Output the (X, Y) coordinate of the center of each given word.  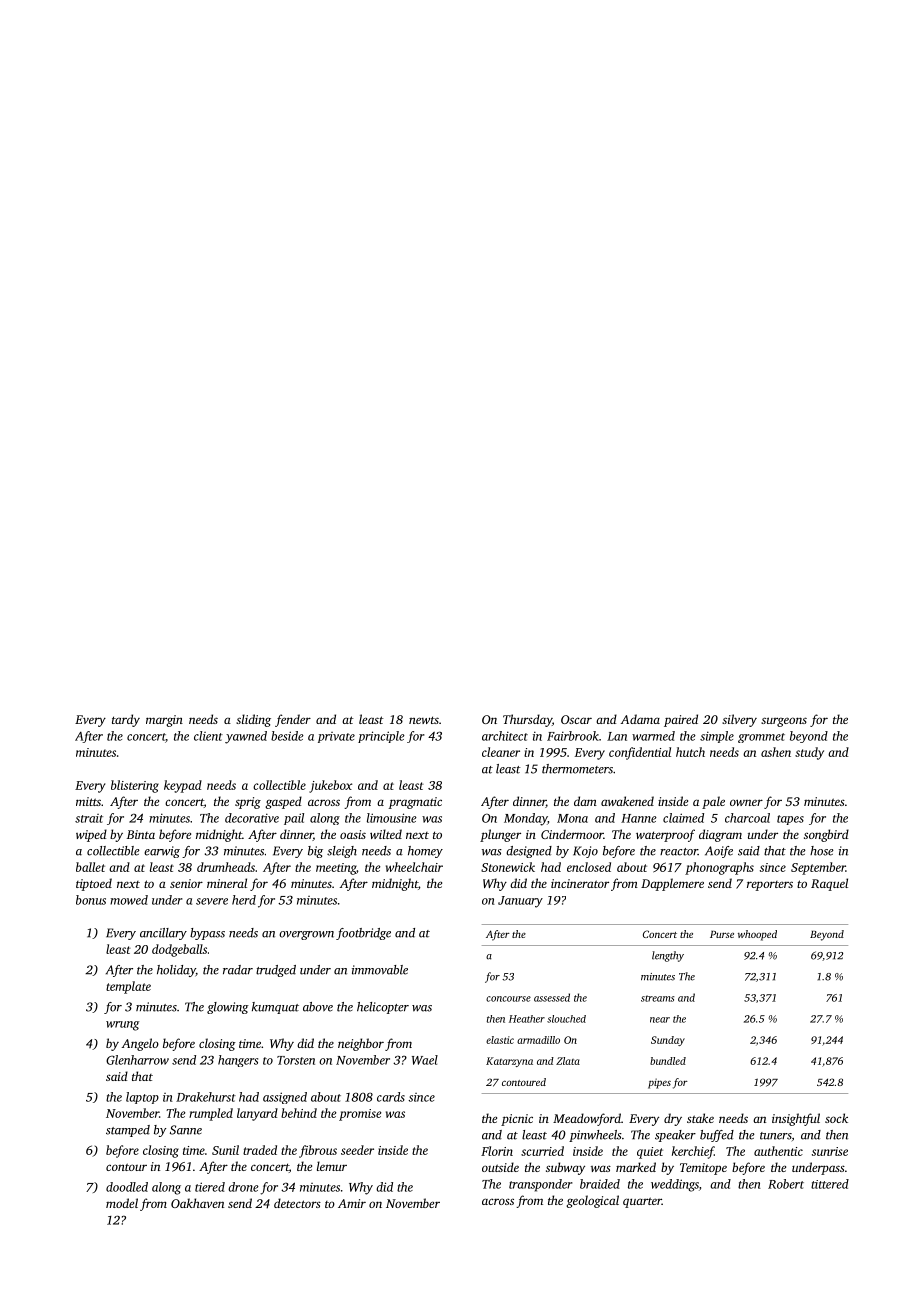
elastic (500, 1040)
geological (592, 1201)
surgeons (784, 722)
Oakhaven (197, 1203)
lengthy (668, 956)
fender (293, 720)
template (128, 987)
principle (381, 737)
